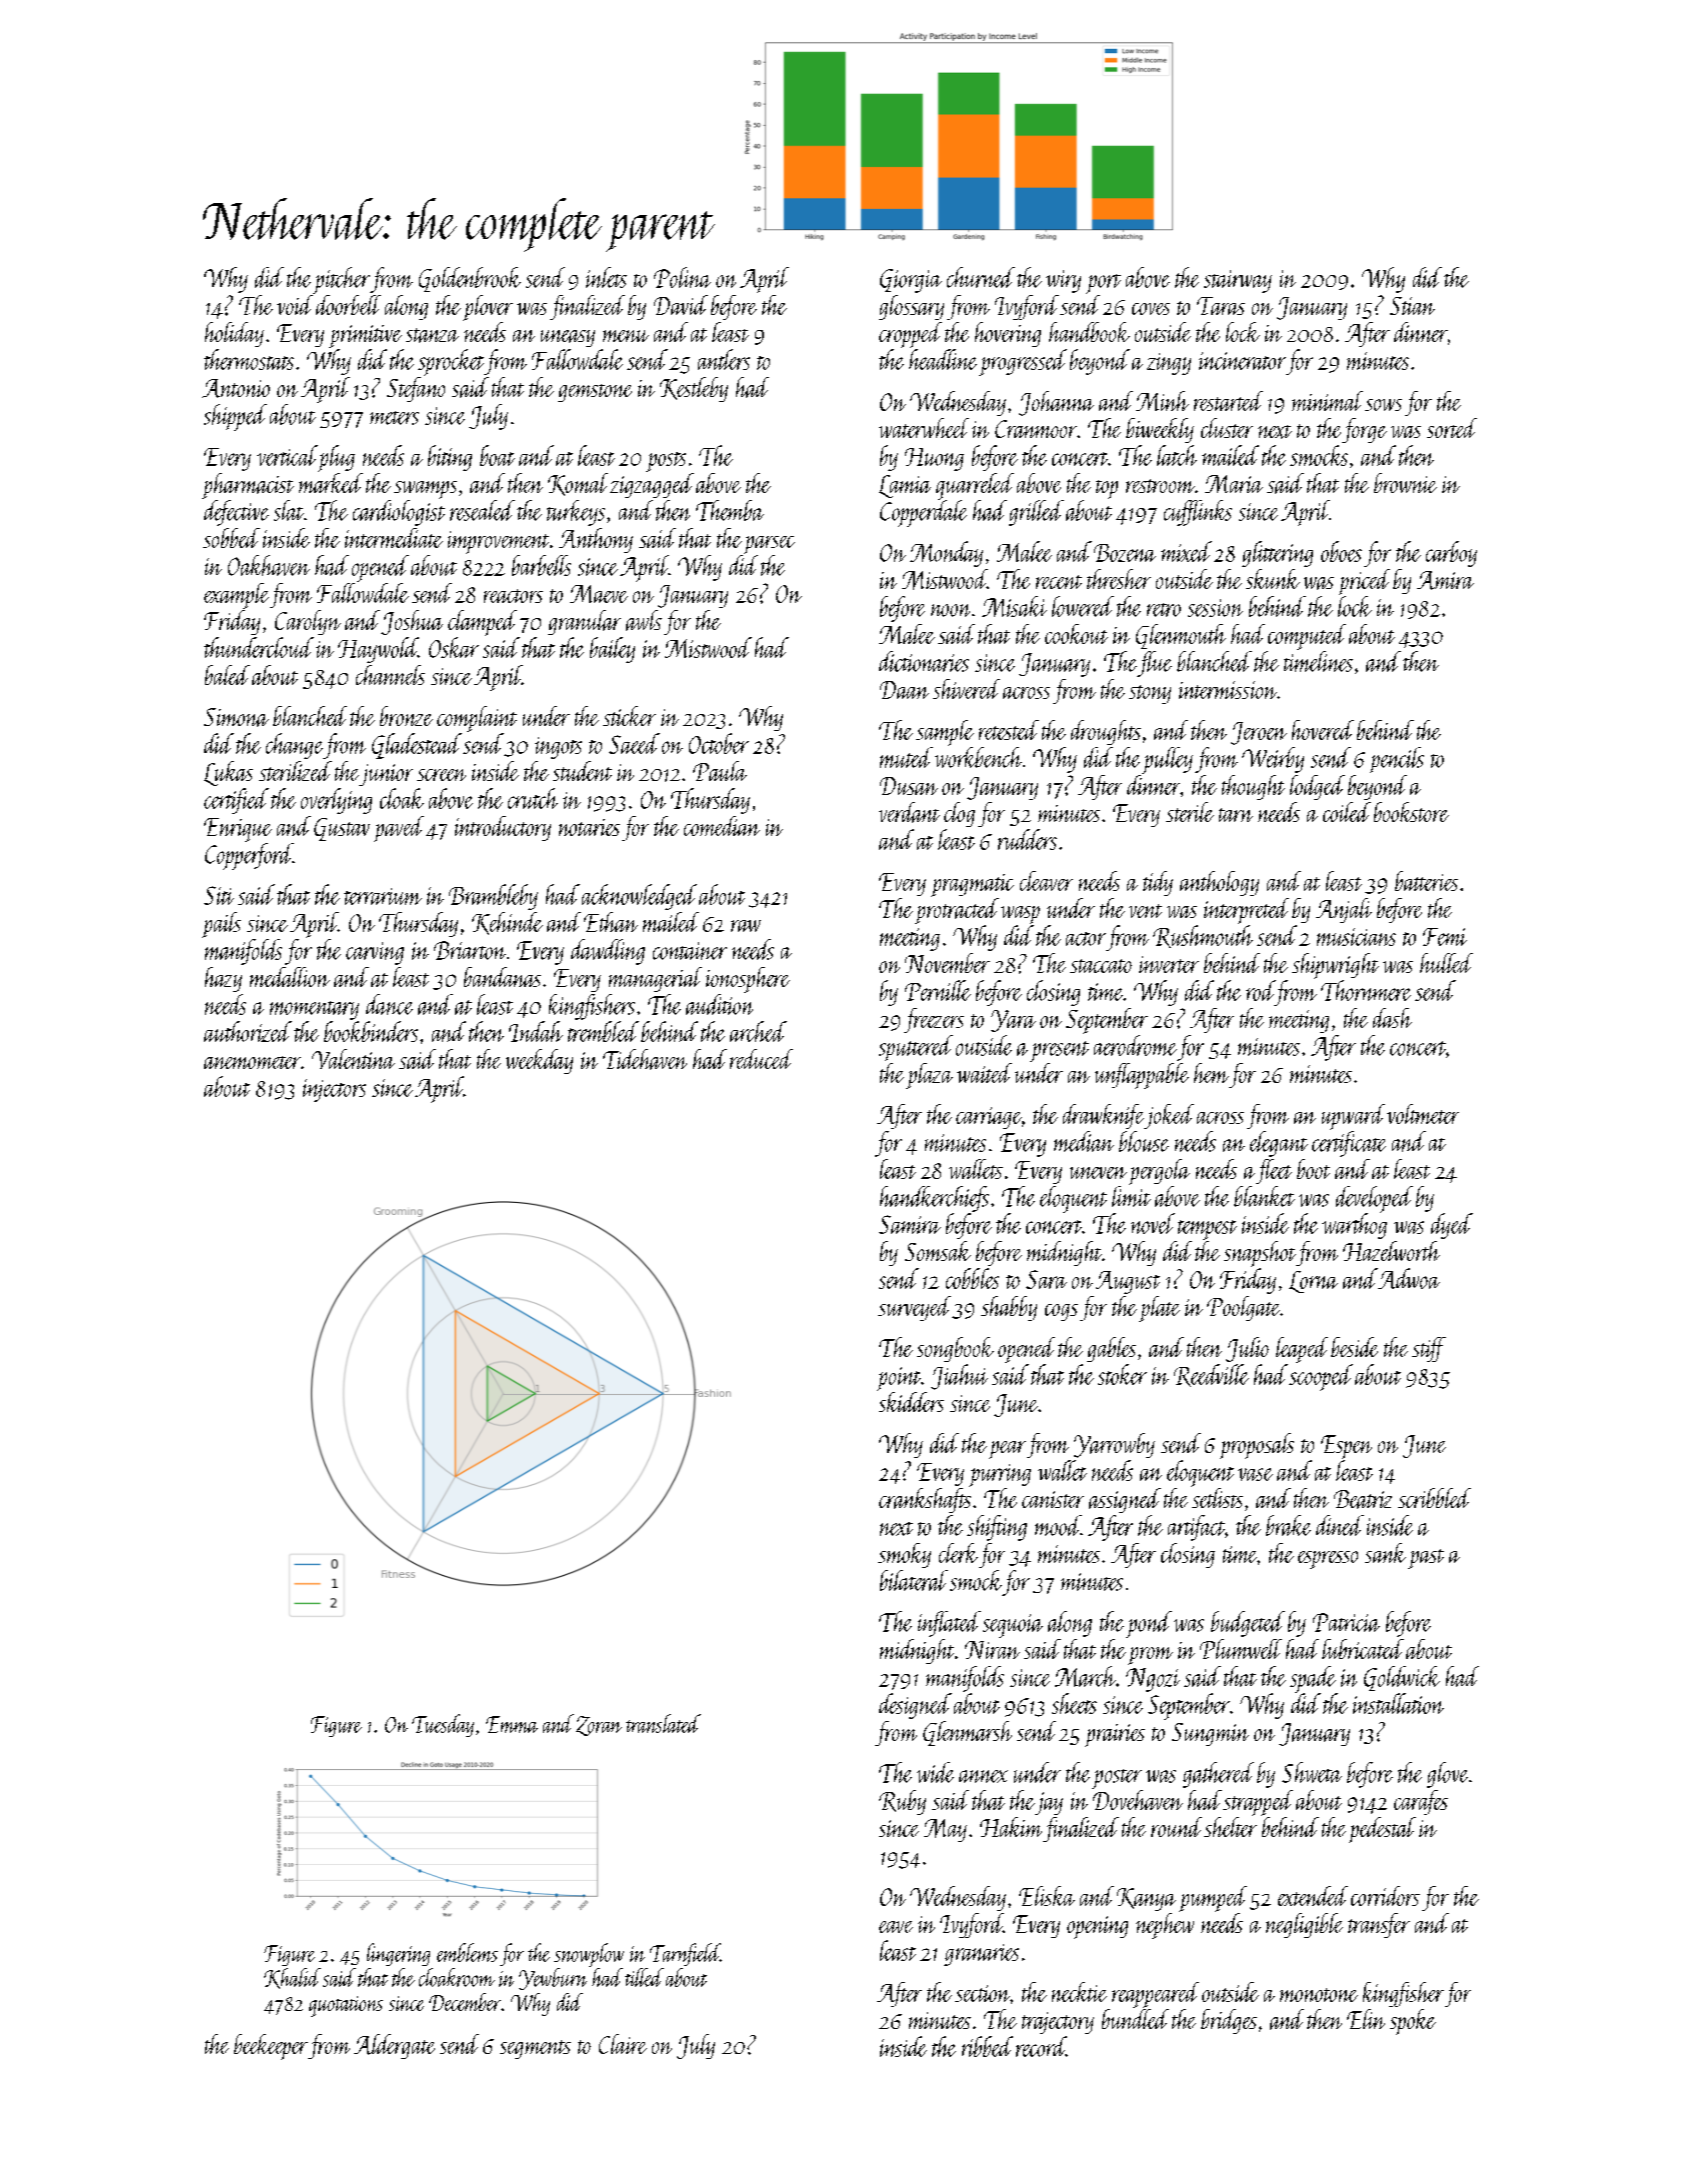 The height and width of the page is (2178, 1683). What do you see at coordinates (914, 1308) in the page?
I see `surveyed` at bounding box center [914, 1308].
